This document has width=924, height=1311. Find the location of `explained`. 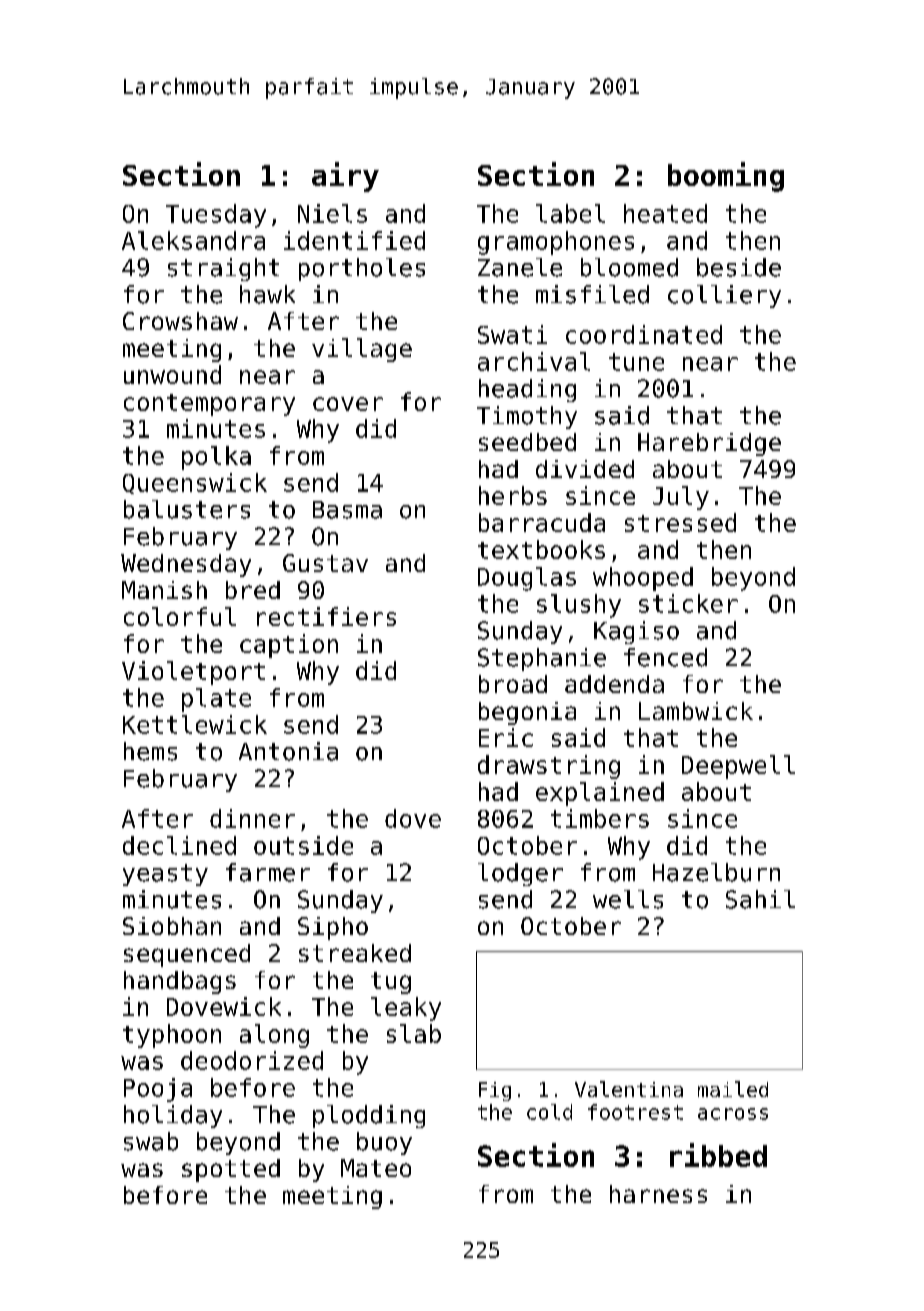

explained is located at coordinates (600, 794).
